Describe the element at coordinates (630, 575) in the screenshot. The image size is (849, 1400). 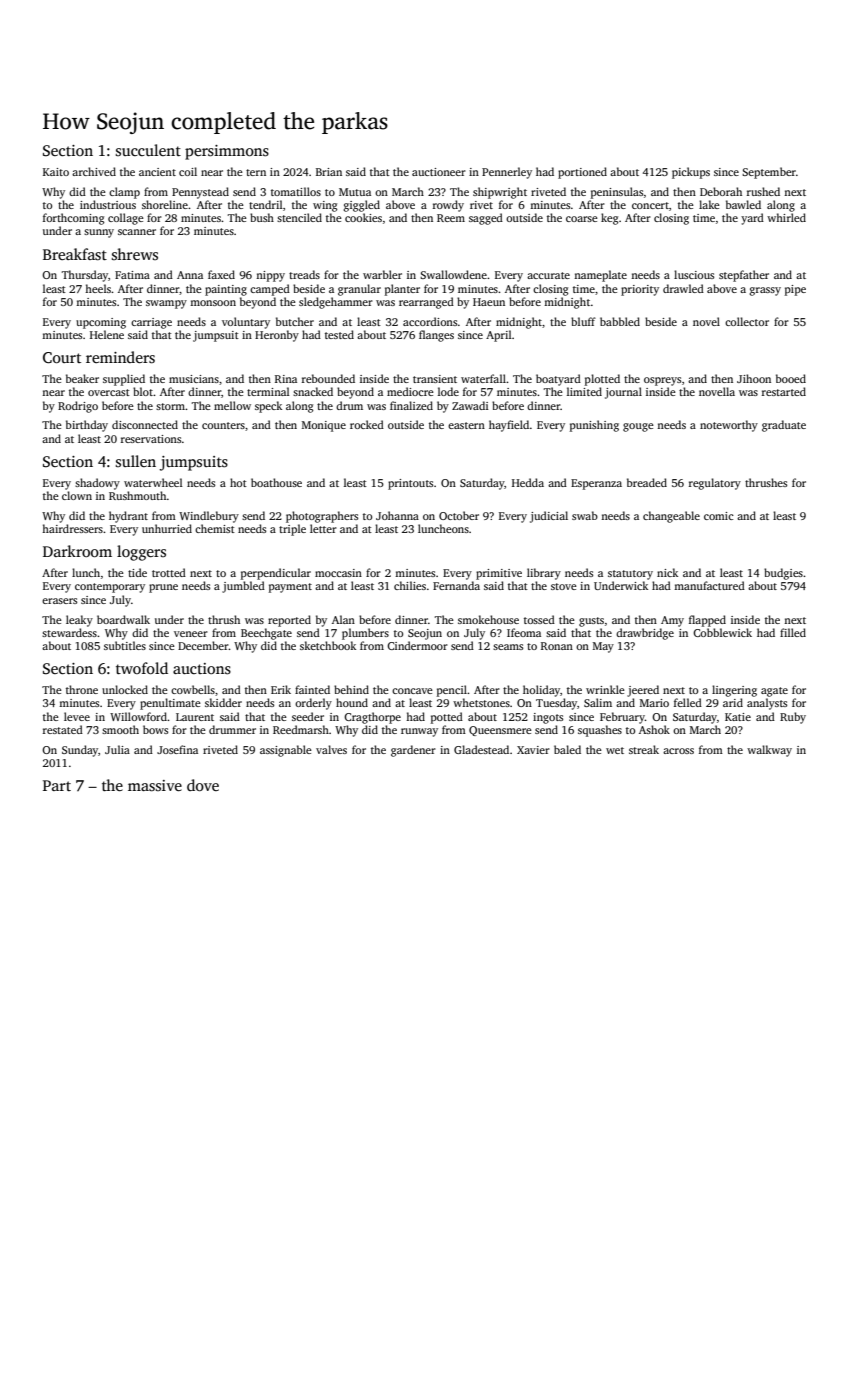
I see `statutory` at that location.
